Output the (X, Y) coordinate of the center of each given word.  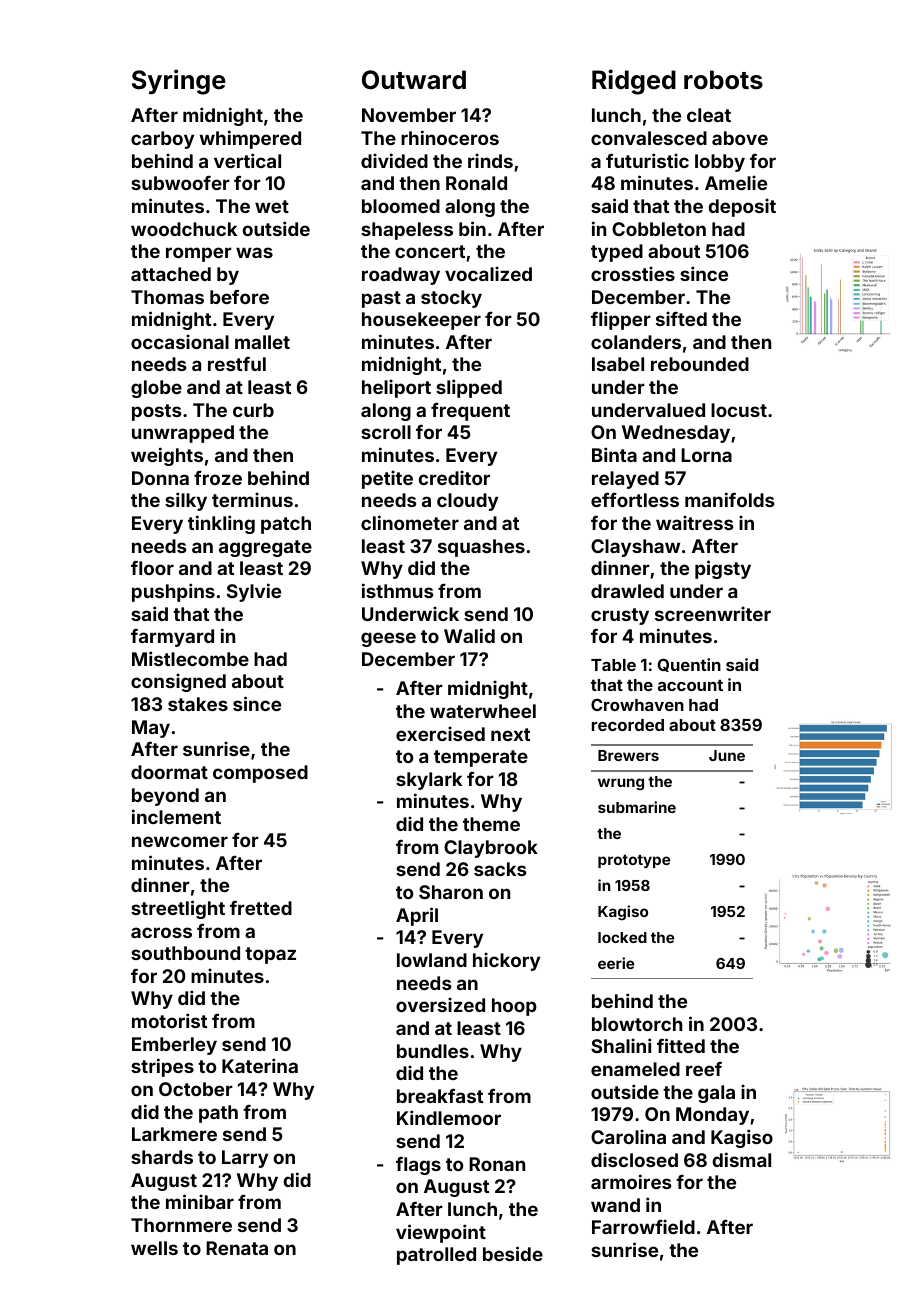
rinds (490, 160)
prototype (634, 861)
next (510, 734)
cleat (709, 115)
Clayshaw (635, 548)
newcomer (180, 841)
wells (154, 1248)
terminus (252, 499)
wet (272, 206)
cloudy (467, 502)
